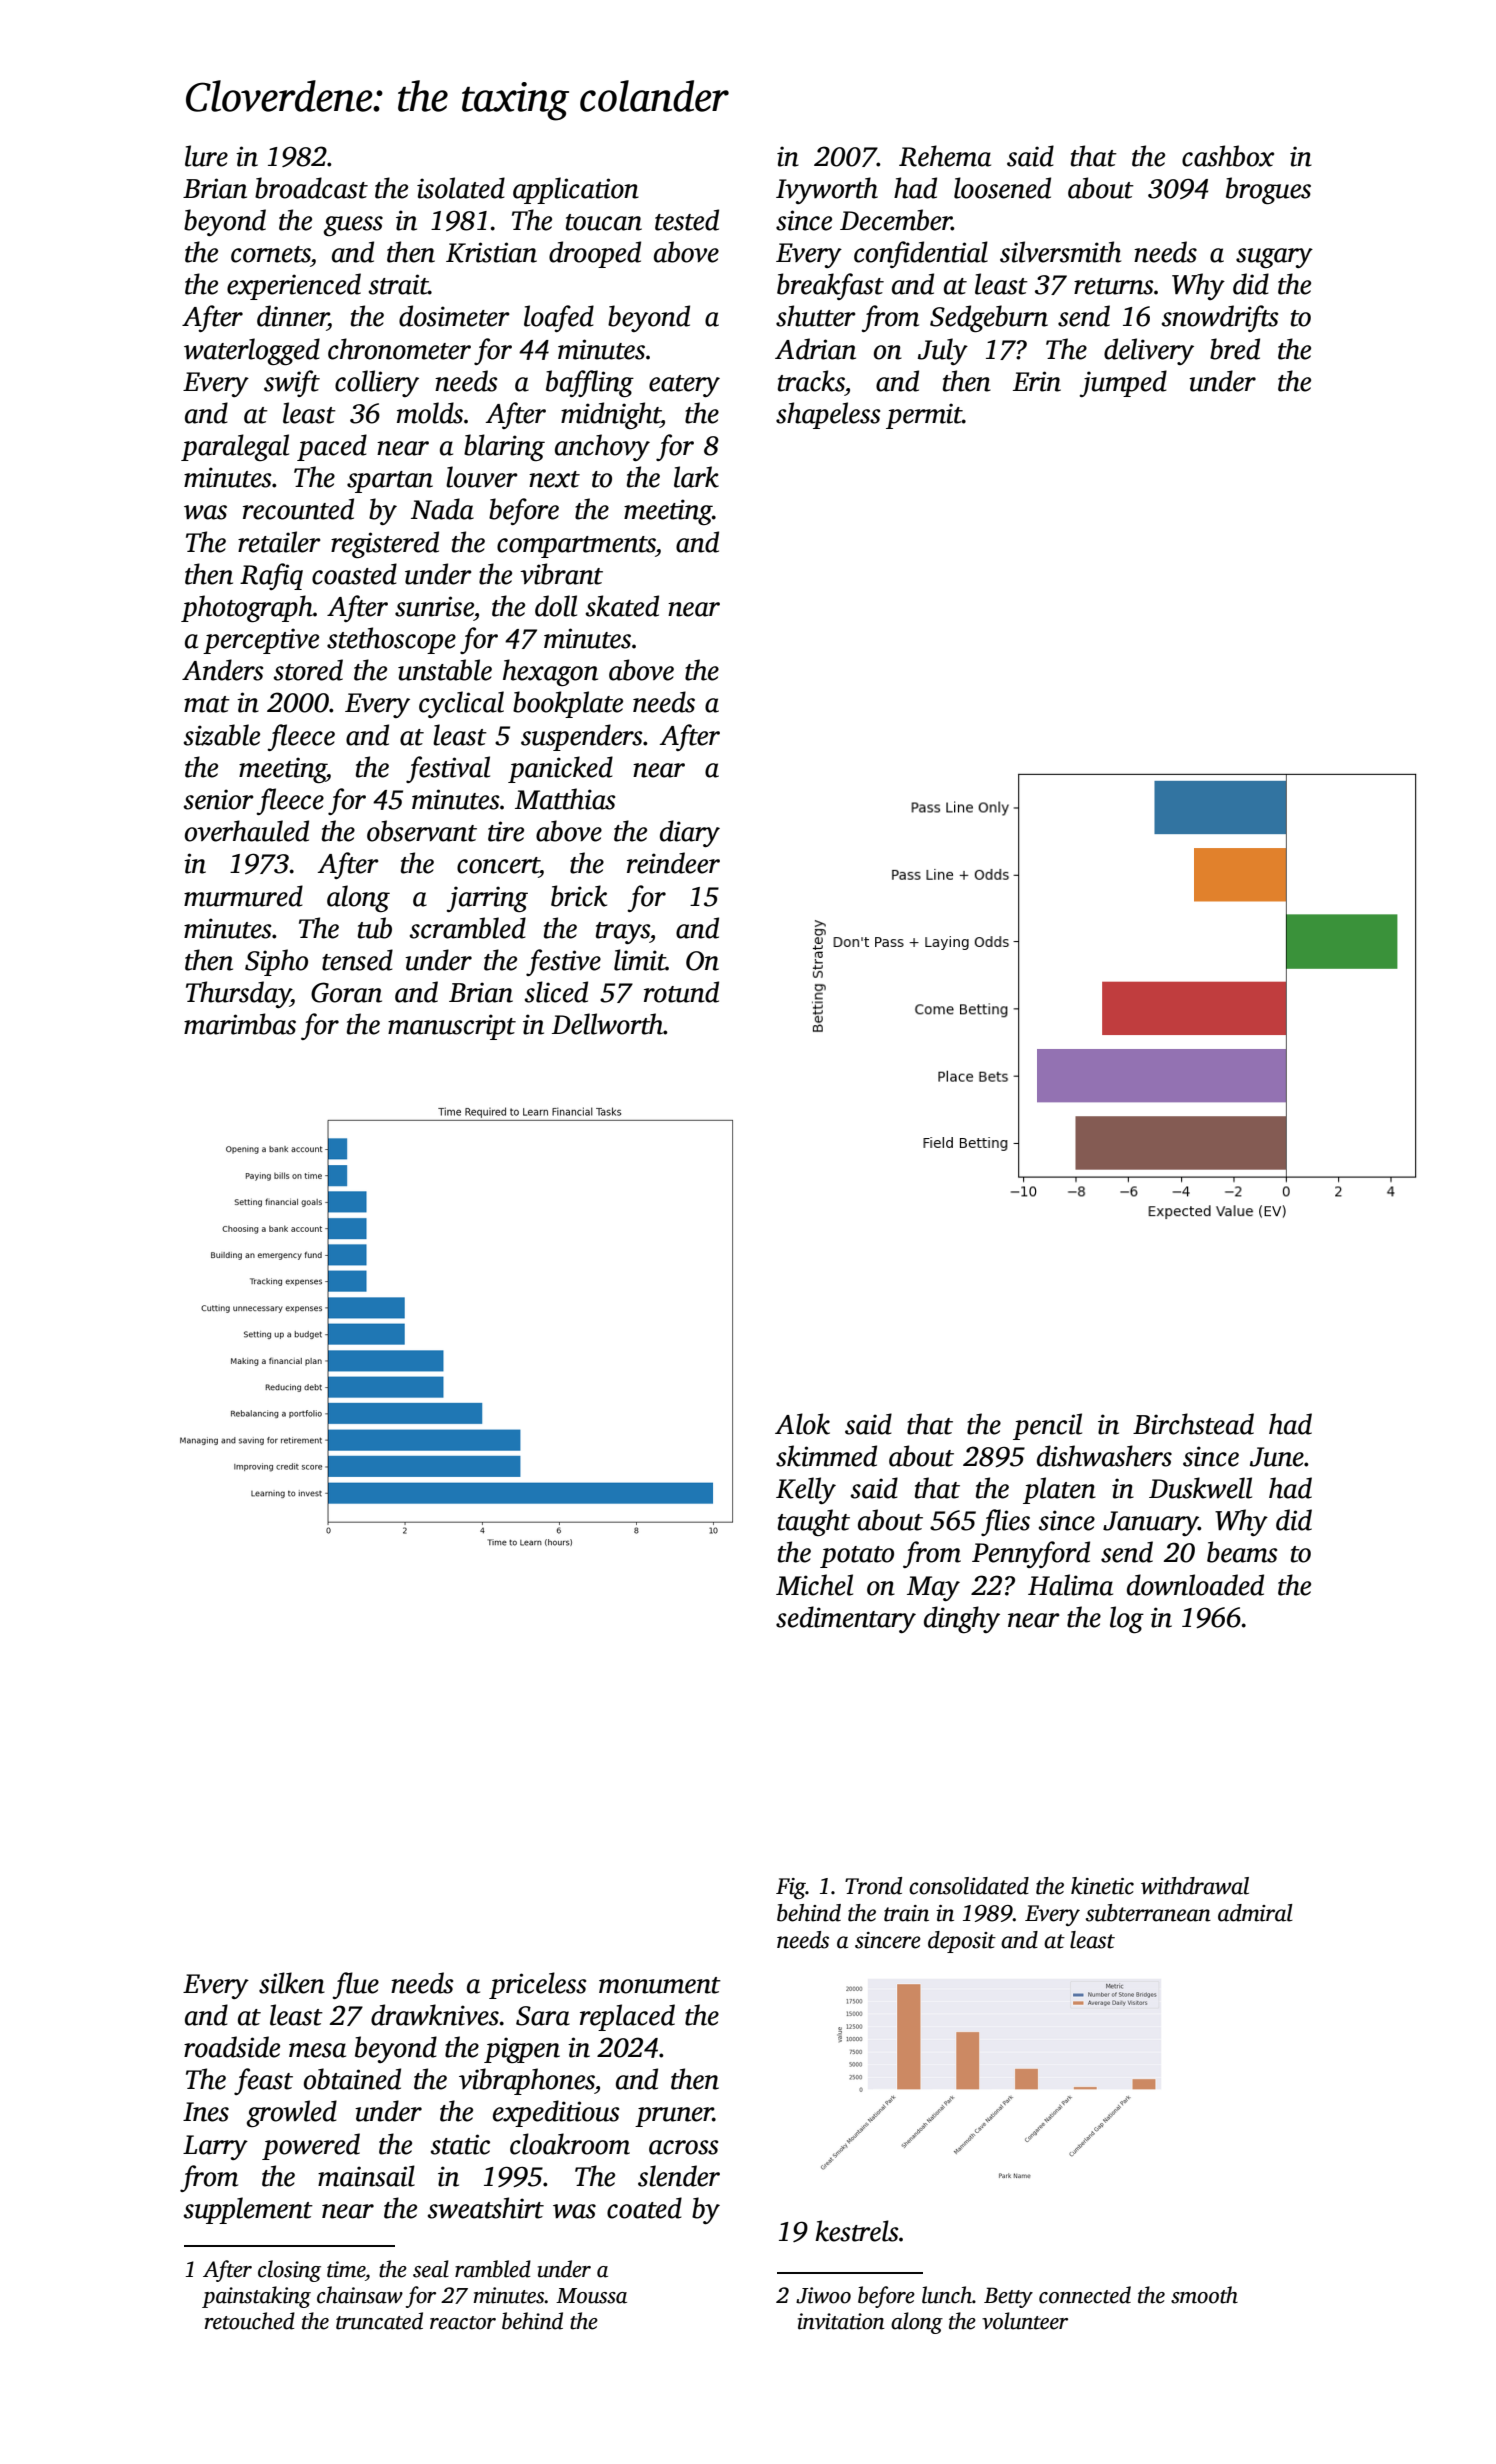  I want to click on priceless, so click(537, 1985).
